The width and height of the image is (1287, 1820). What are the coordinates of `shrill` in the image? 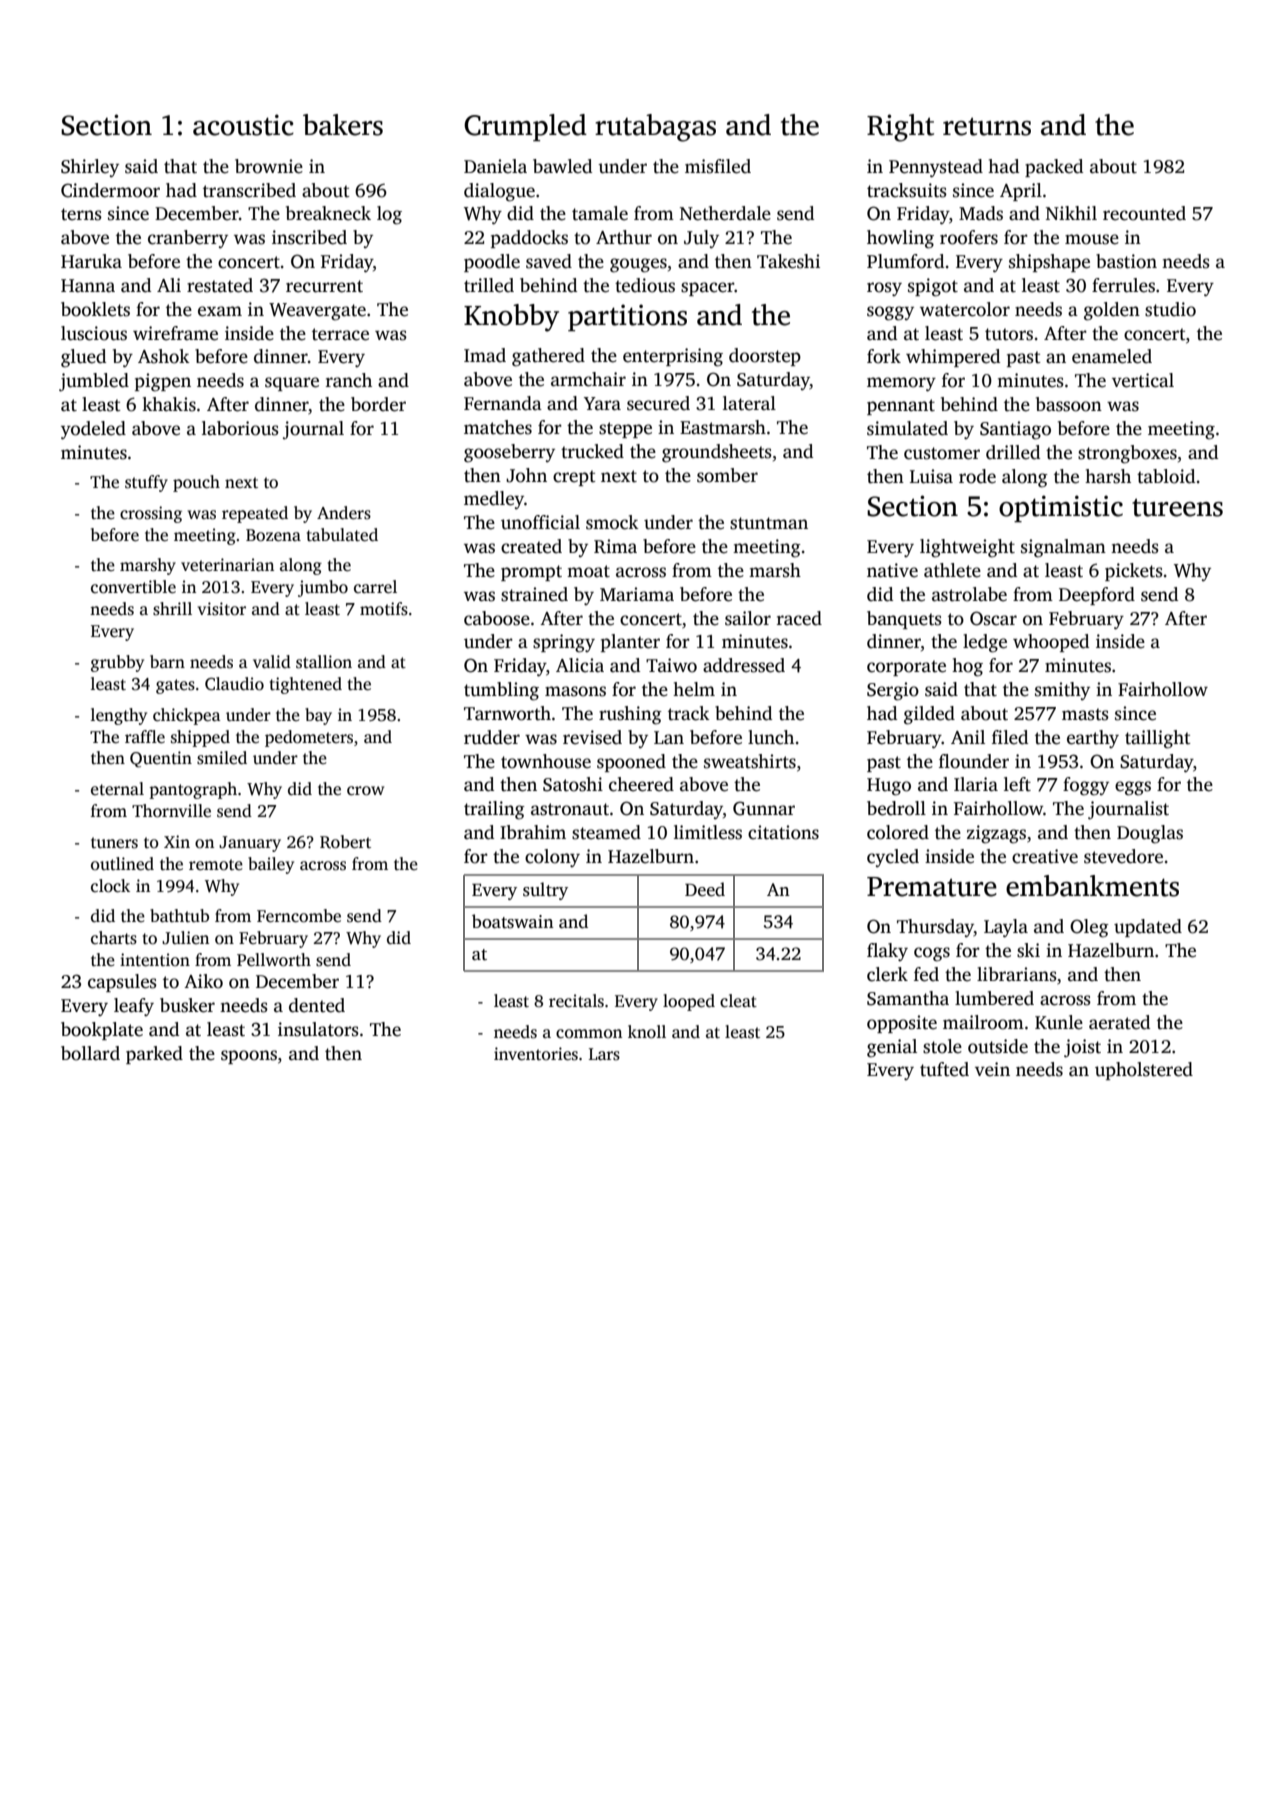 It's located at (172, 609).
